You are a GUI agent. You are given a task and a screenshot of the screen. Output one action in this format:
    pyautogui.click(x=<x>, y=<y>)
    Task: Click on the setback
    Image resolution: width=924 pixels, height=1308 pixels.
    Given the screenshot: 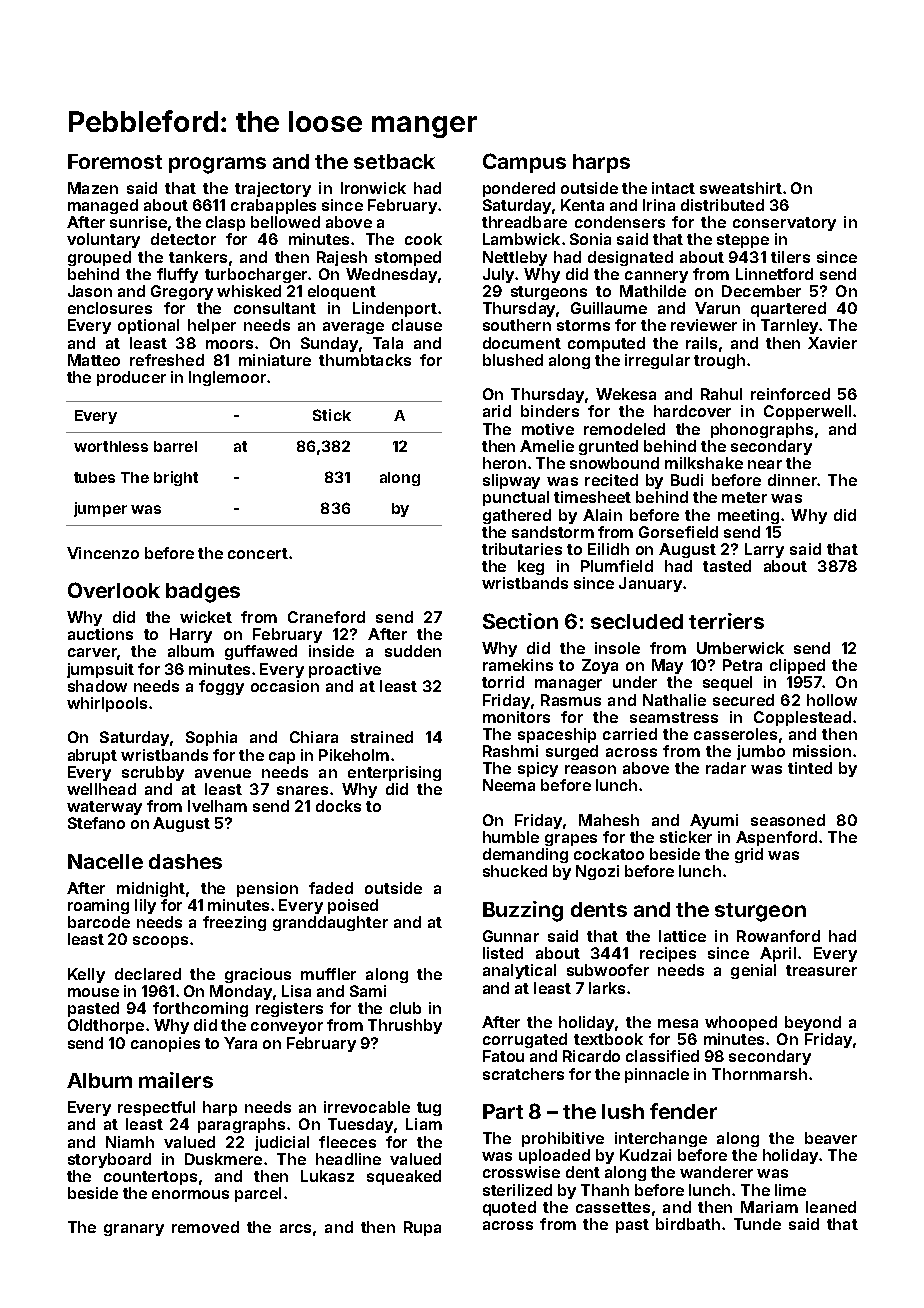 What is the action you would take?
    pyautogui.click(x=394, y=161)
